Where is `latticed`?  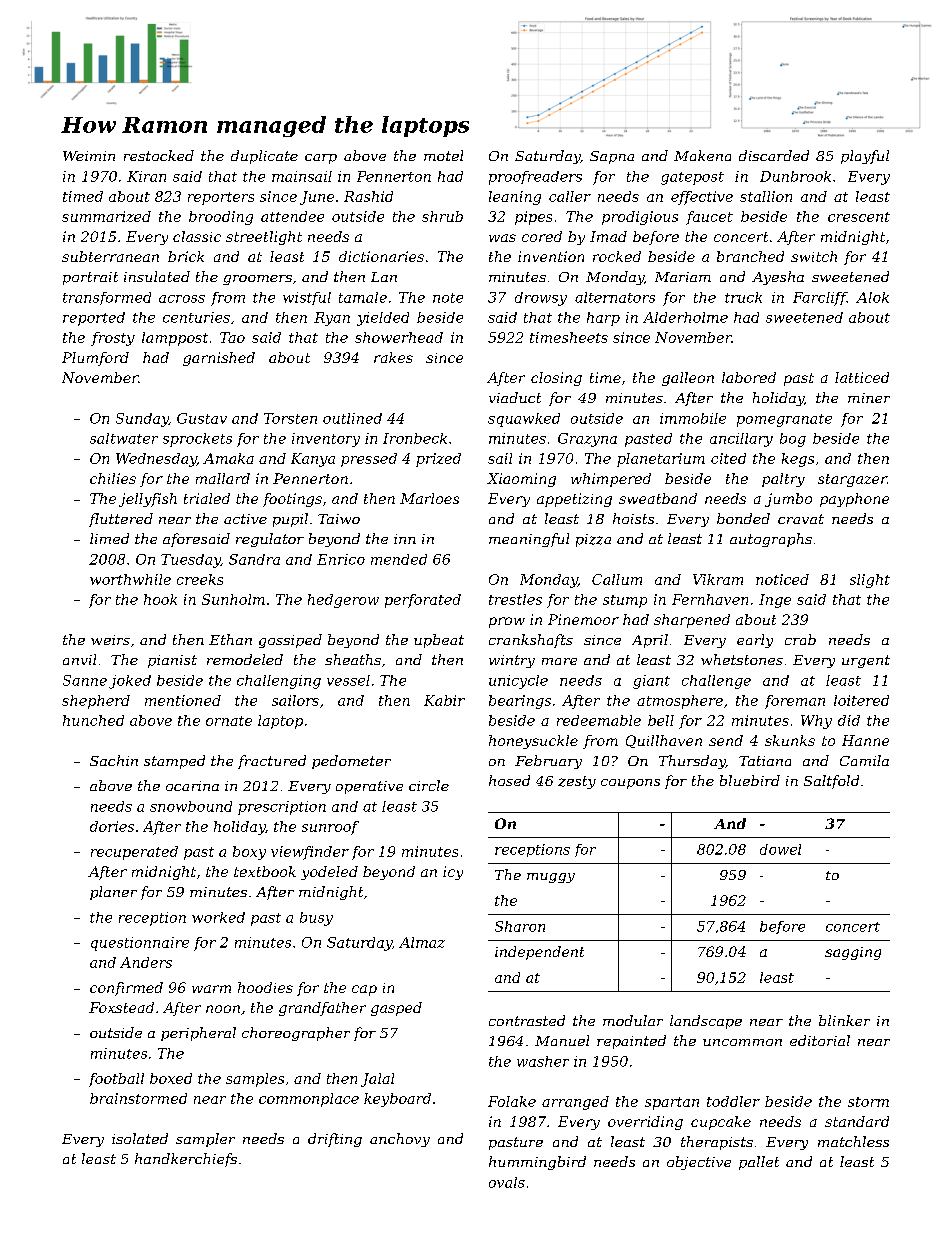
latticed is located at coordinates (862, 377).
